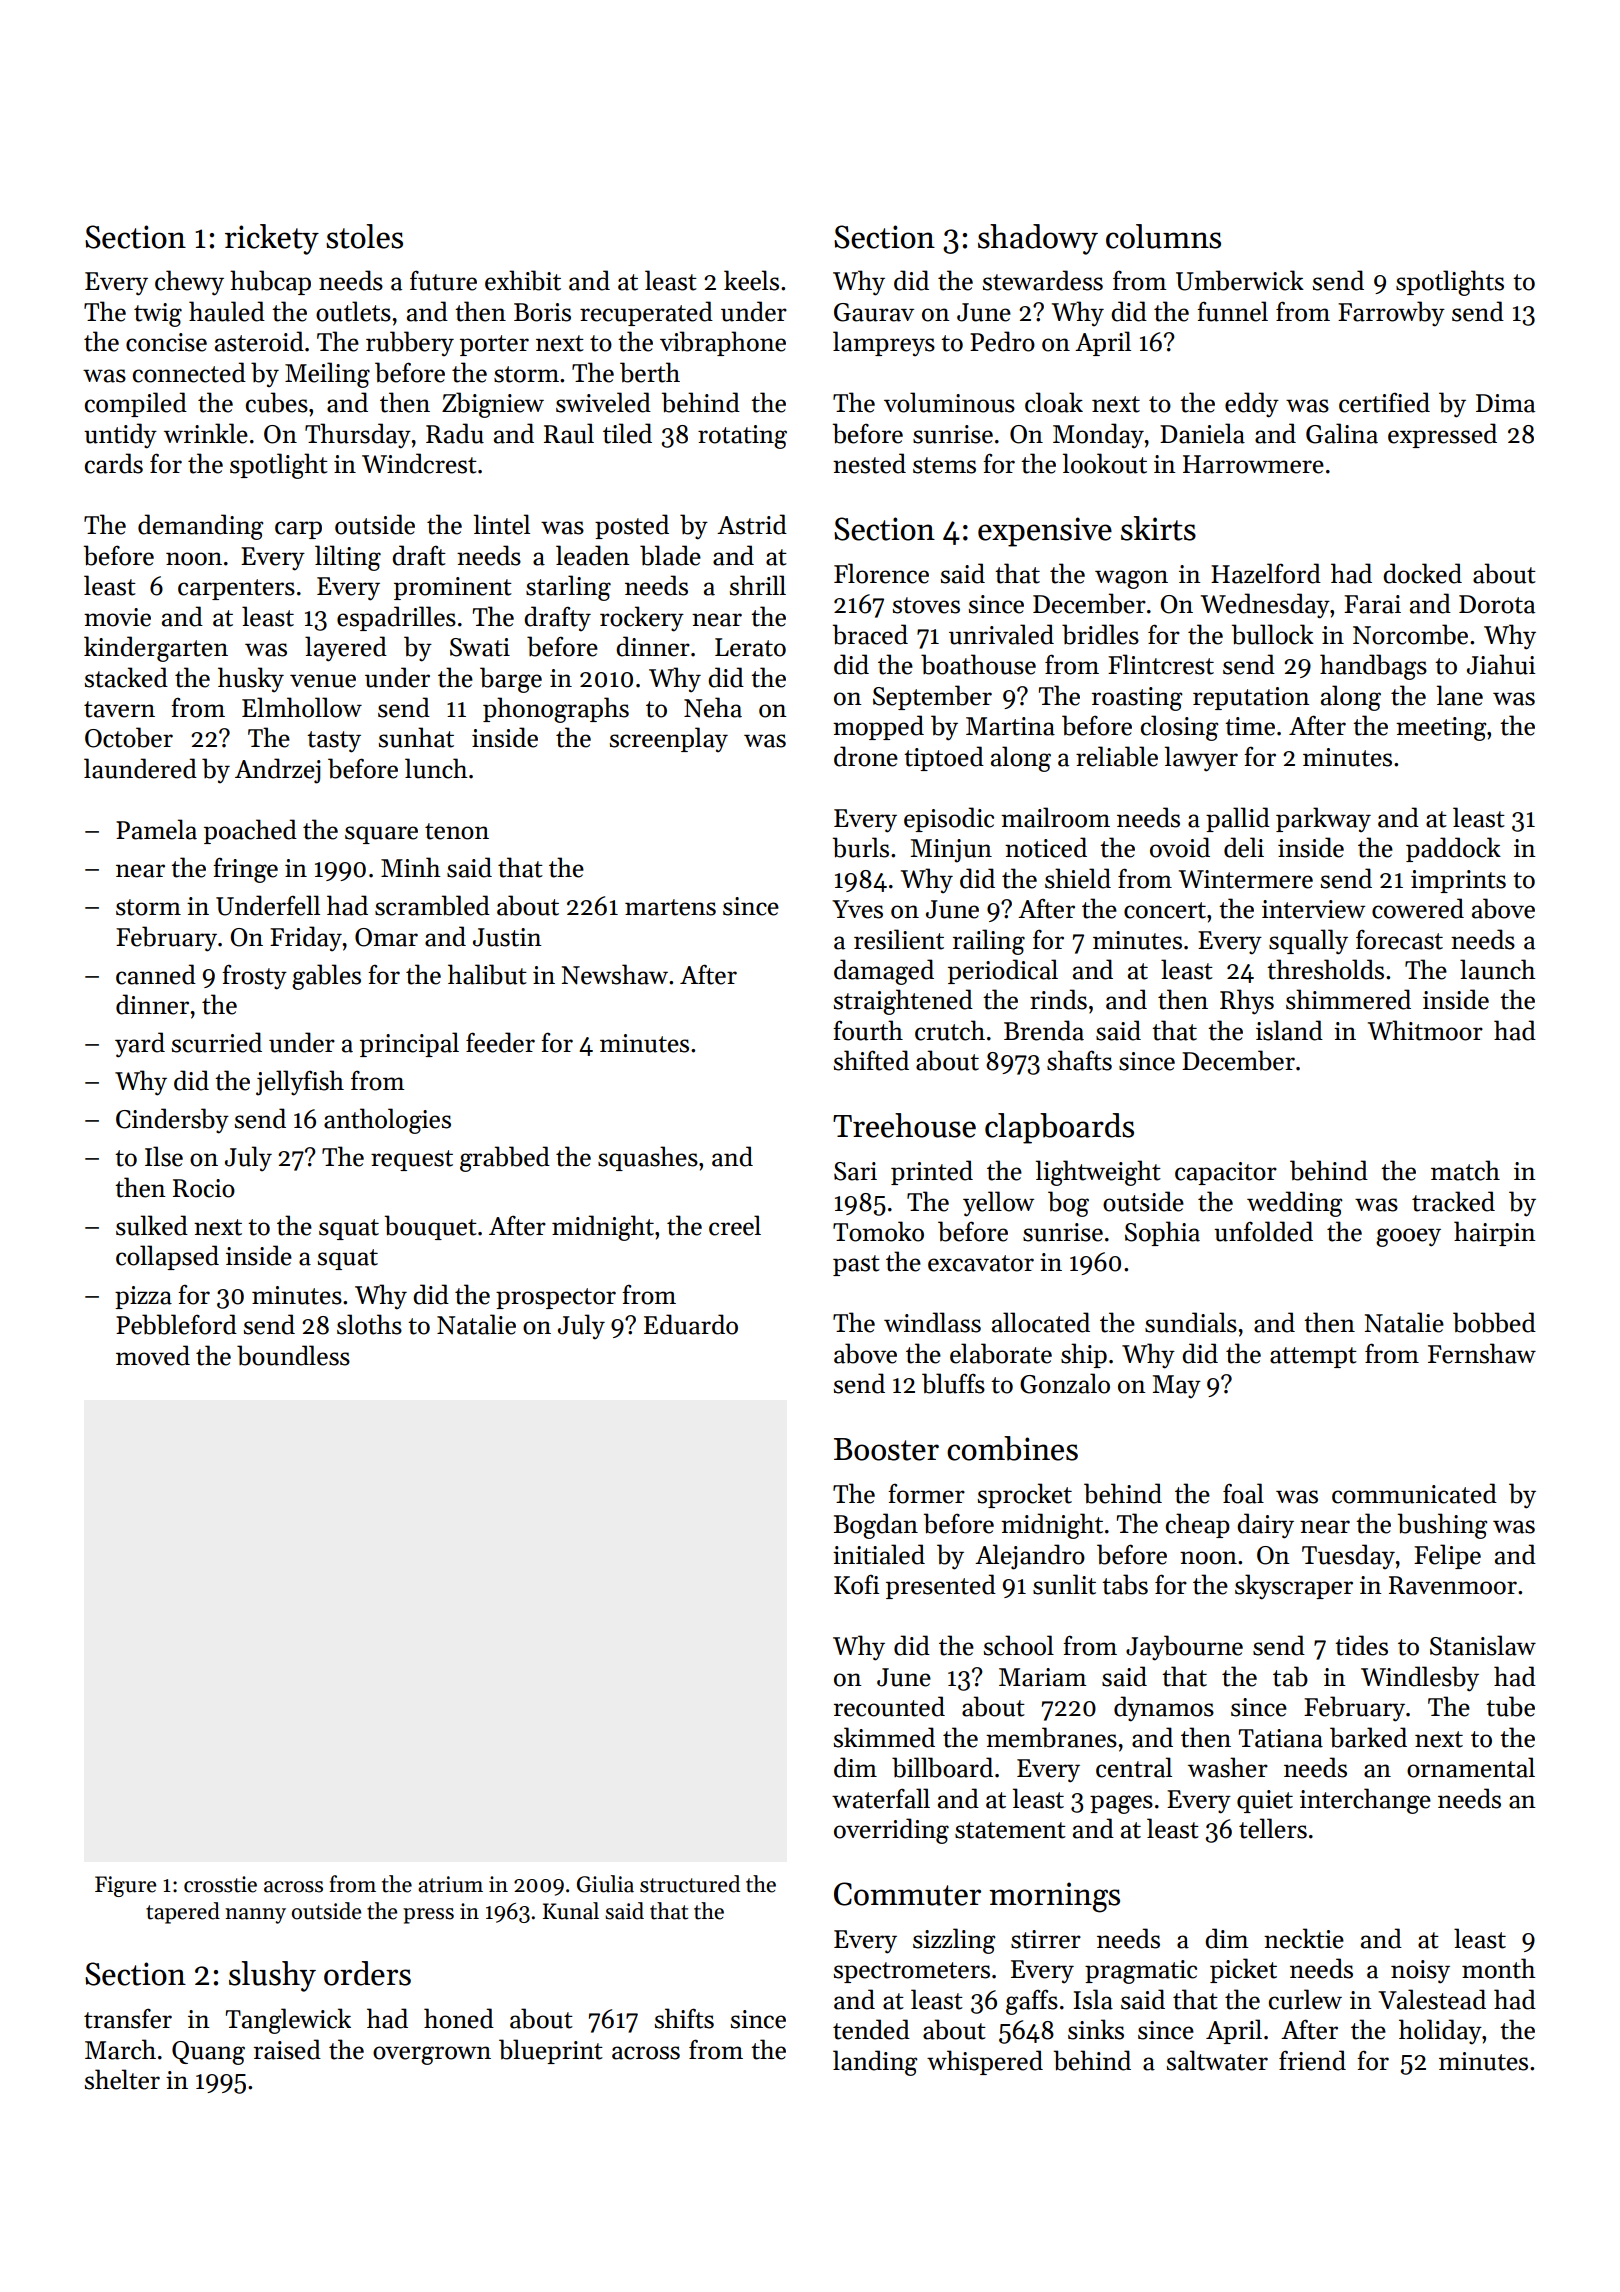 Image resolution: width=1620 pixels, height=2292 pixels. Describe the element at coordinates (122, 2079) in the document. I see `shelter` at that location.
